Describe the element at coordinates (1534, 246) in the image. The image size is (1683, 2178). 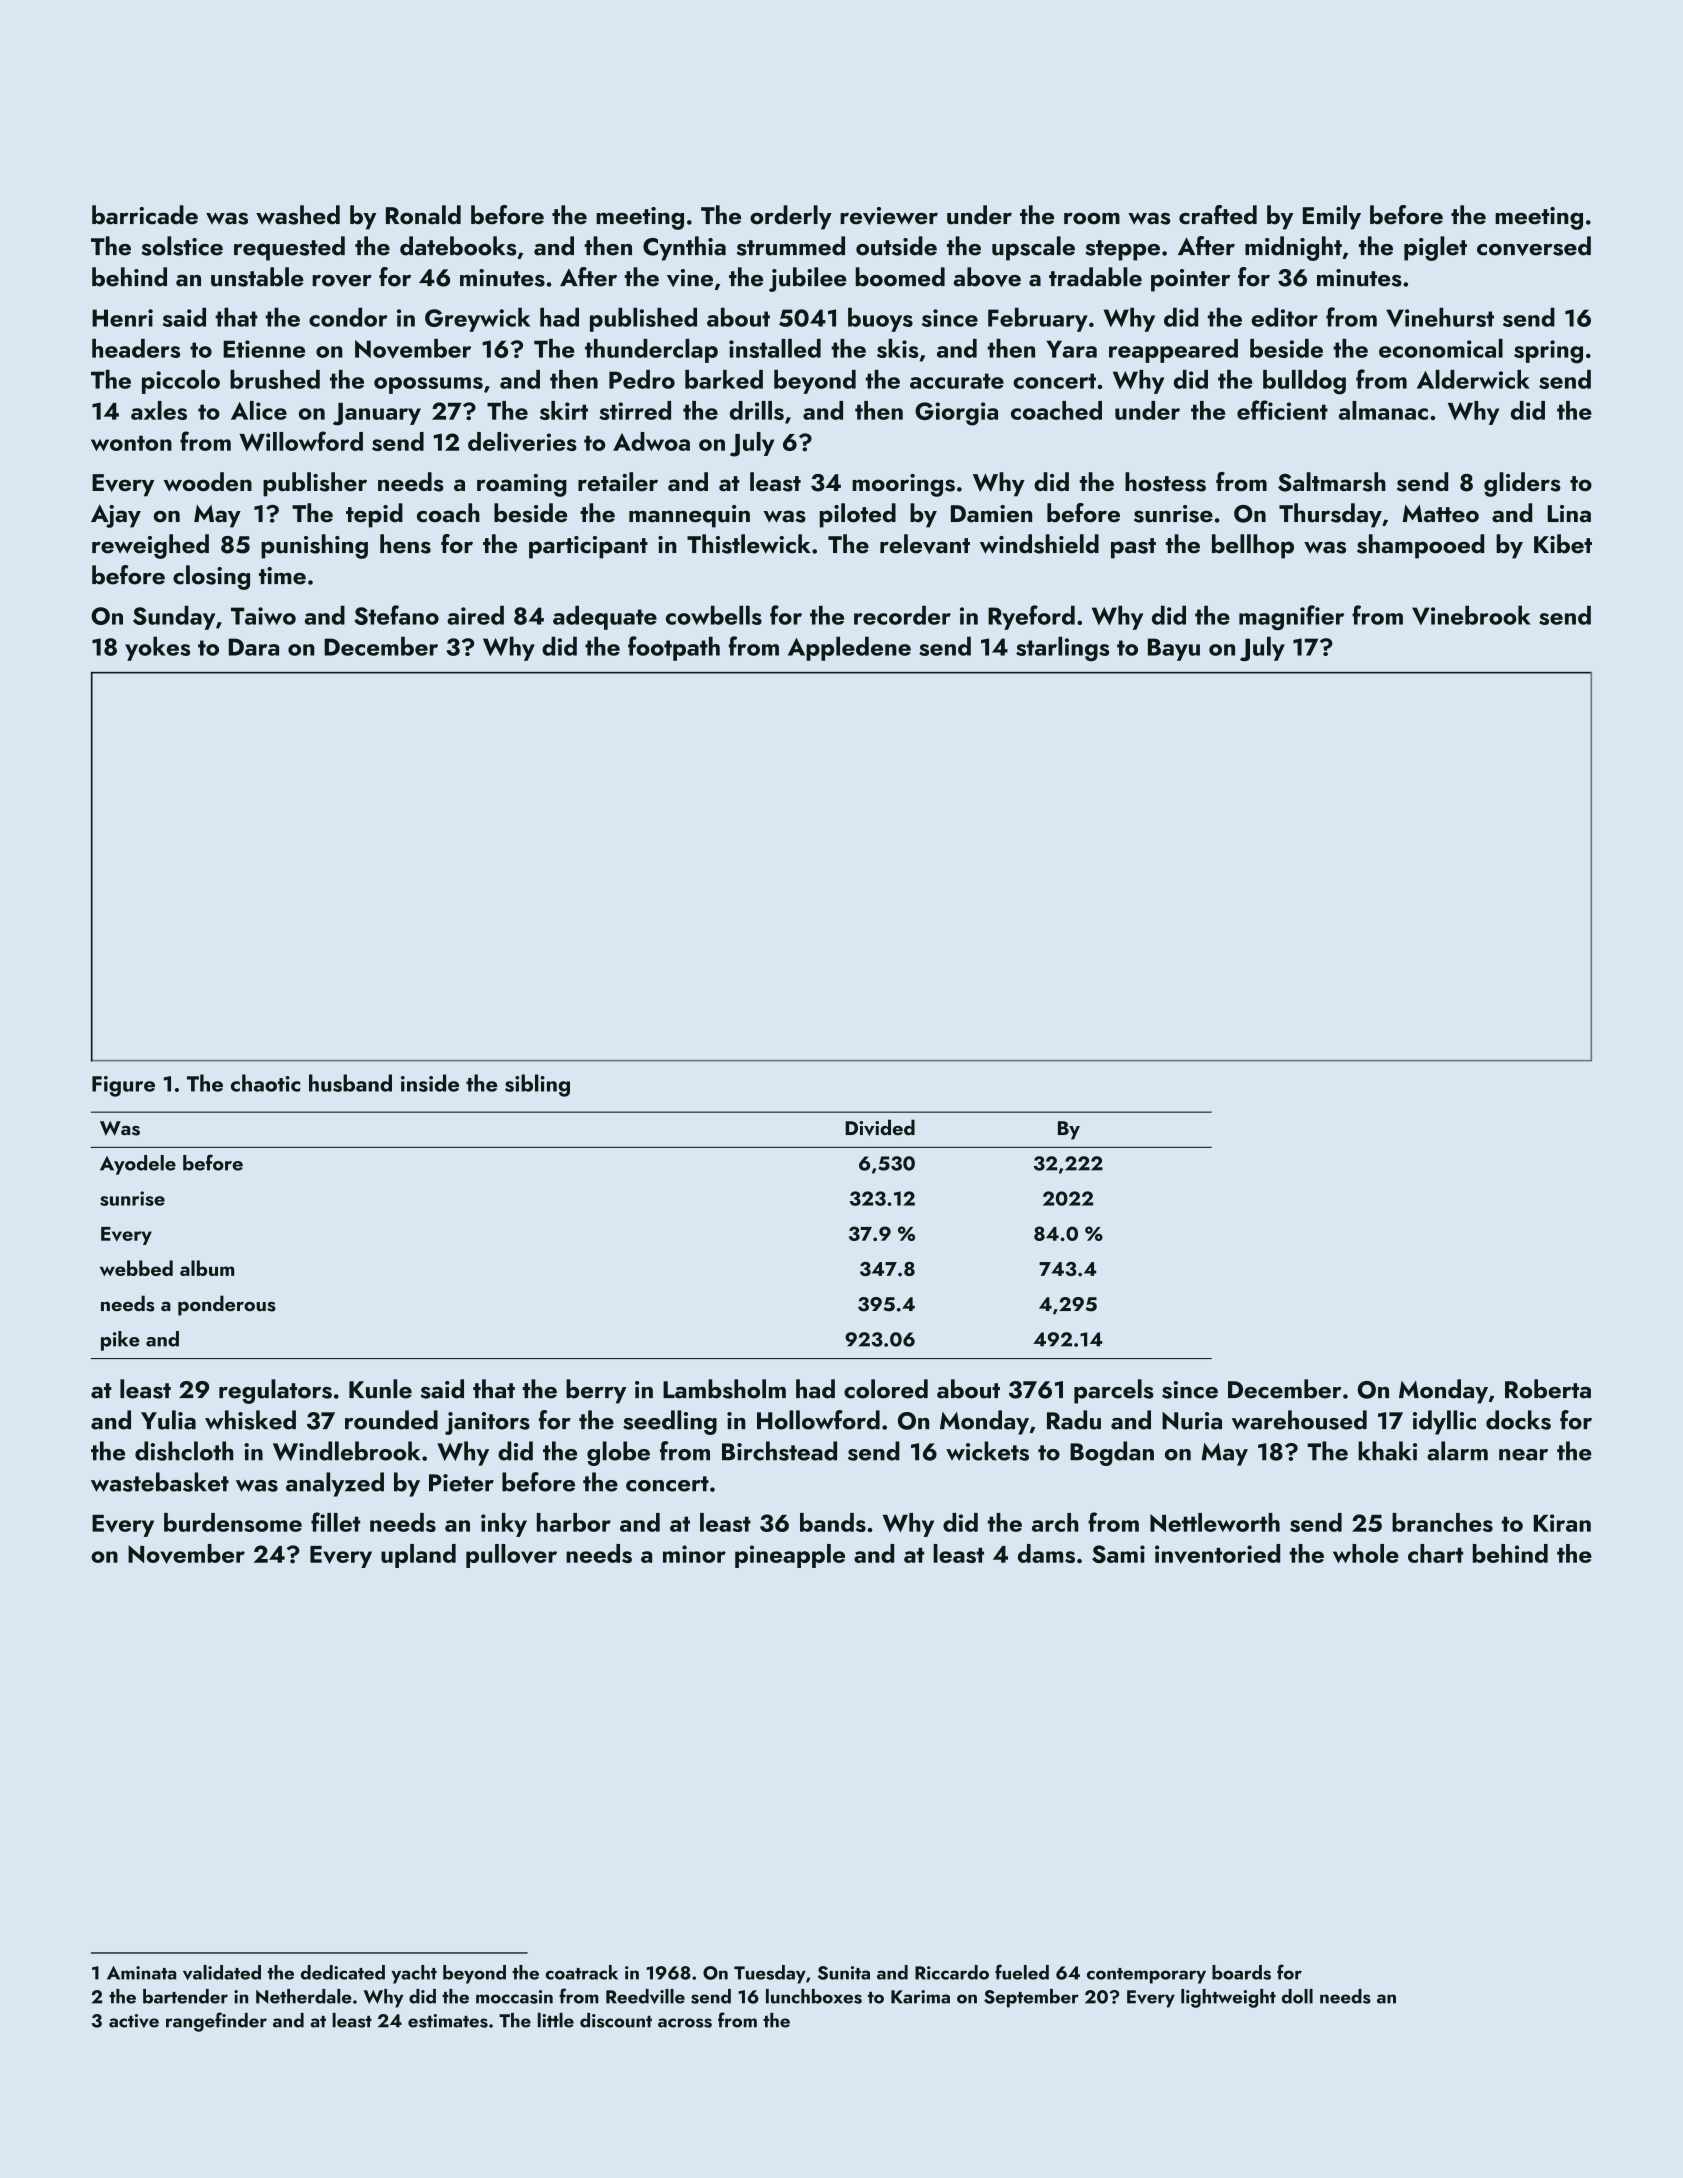
I see `conversed` at that location.
